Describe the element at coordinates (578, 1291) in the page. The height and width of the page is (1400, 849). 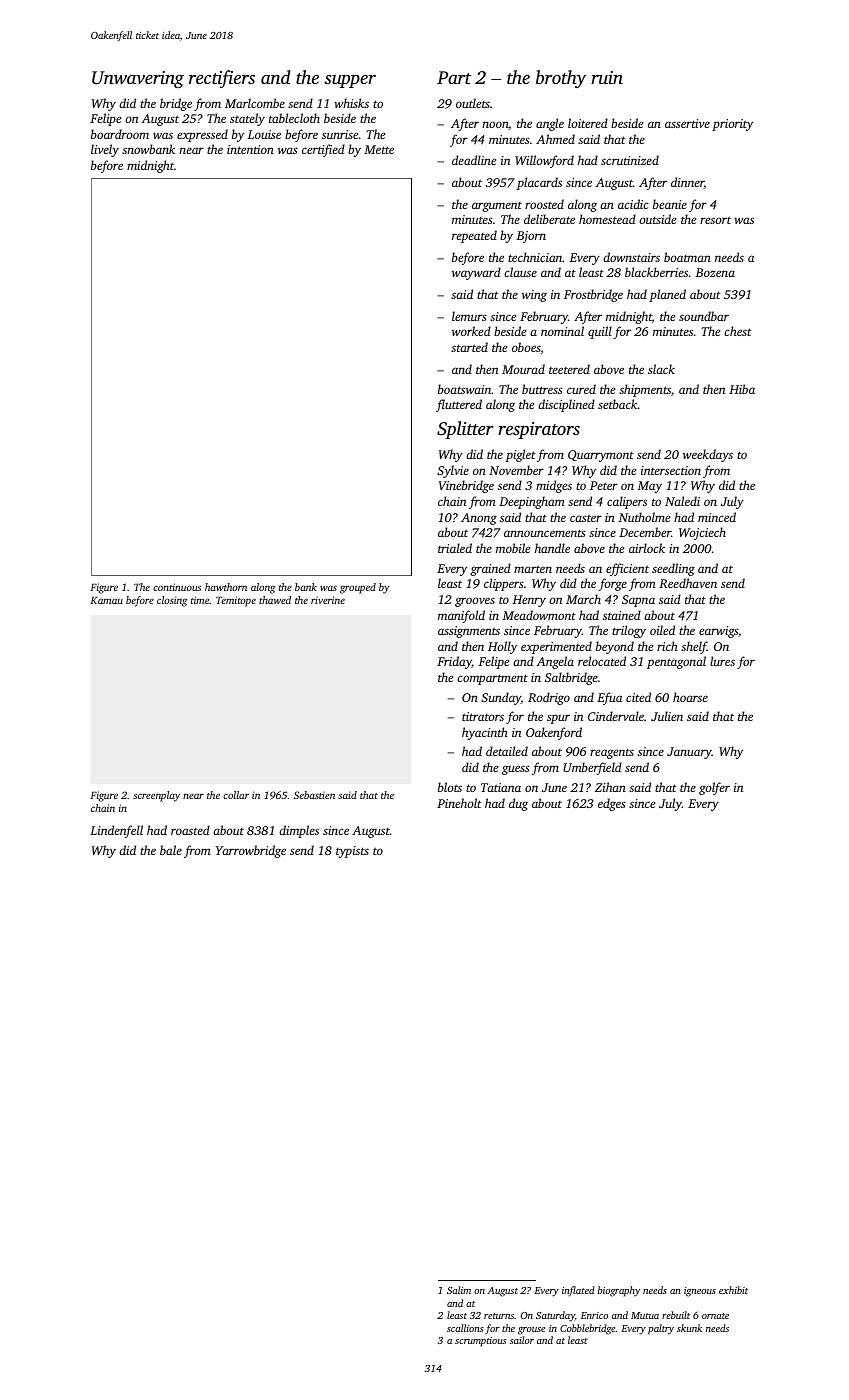
I see `inflated` at that location.
